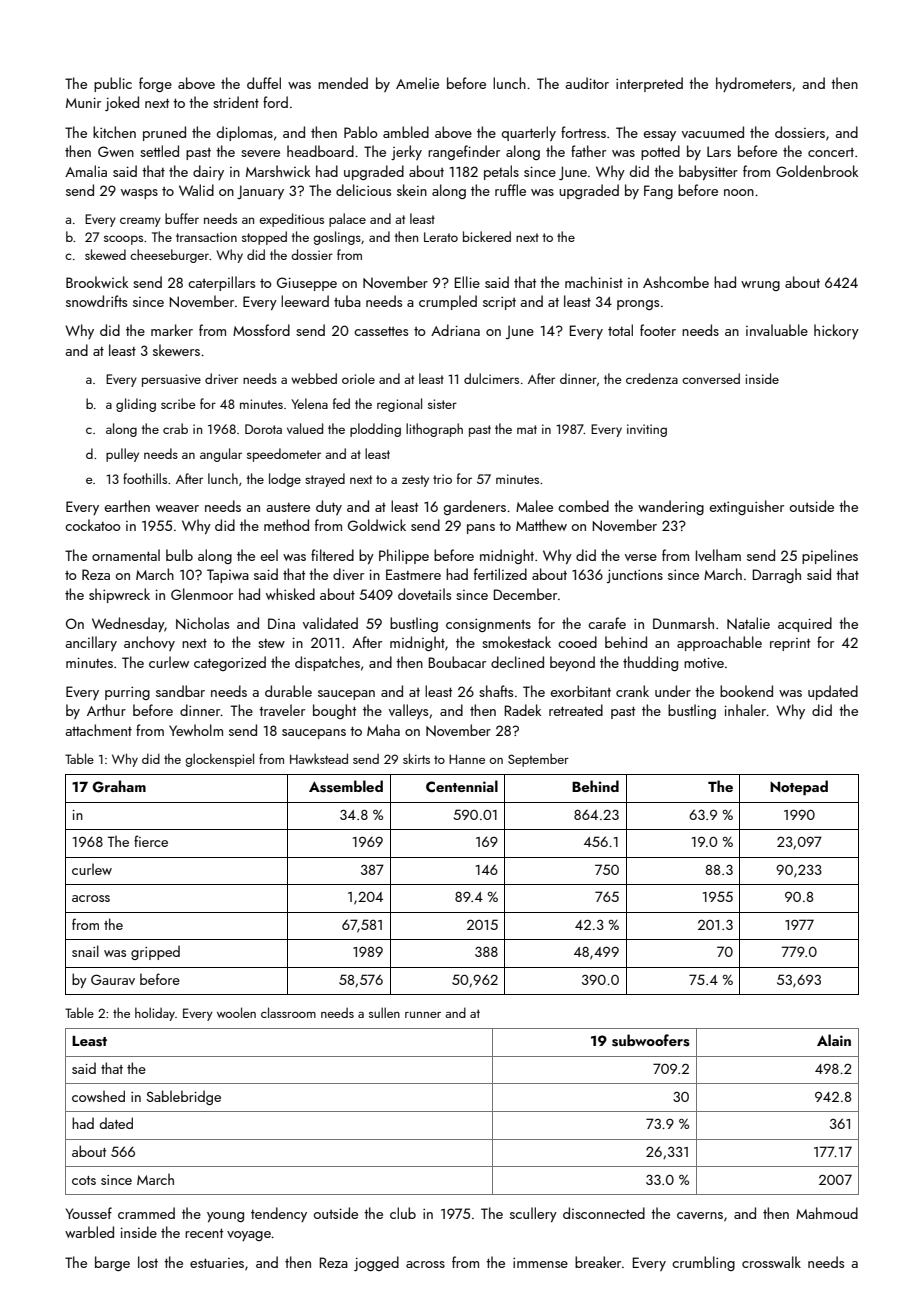  Describe the element at coordinates (652, 378) in the page. I see `credenza` at that location.
